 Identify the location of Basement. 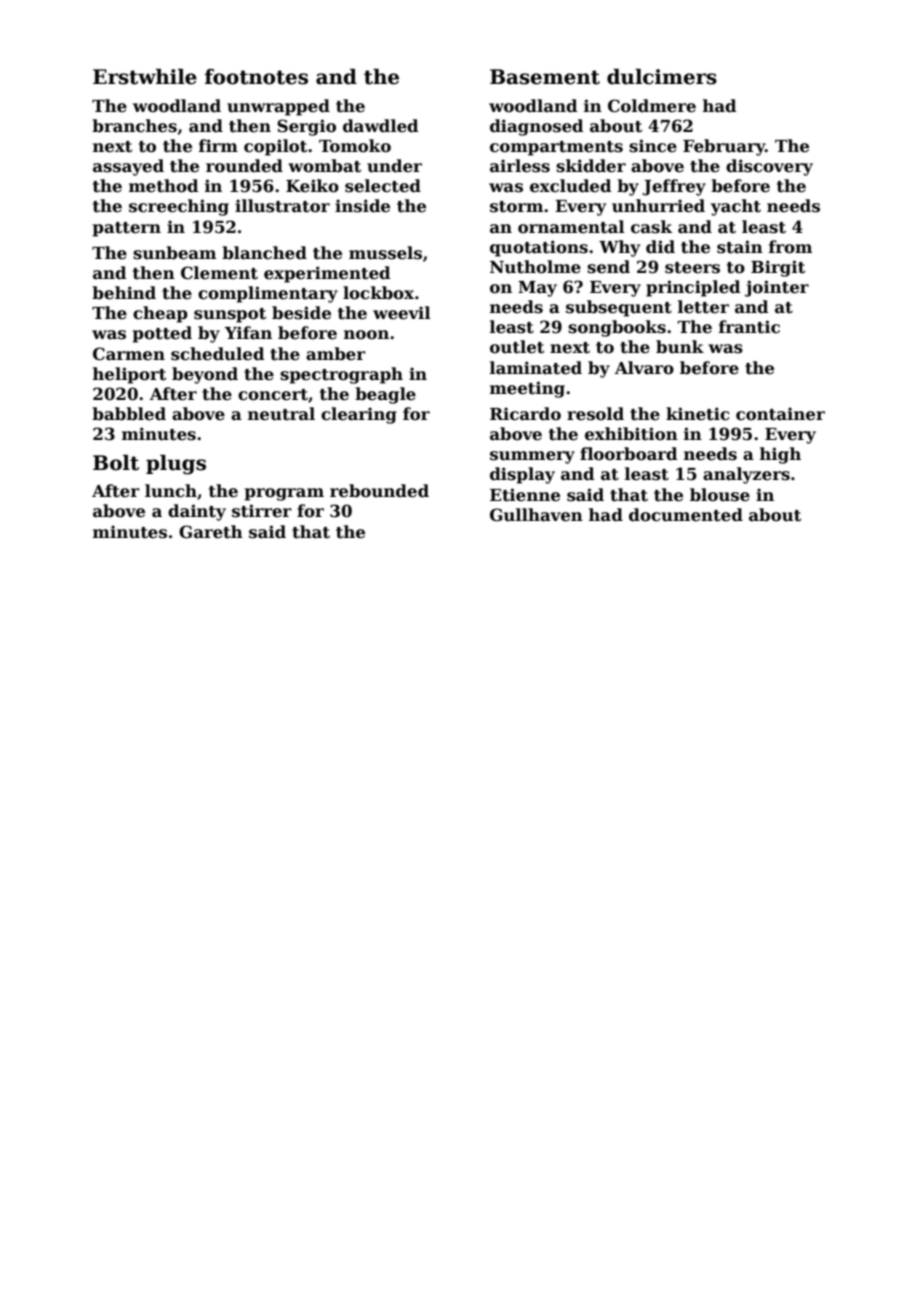
(545, 77).
